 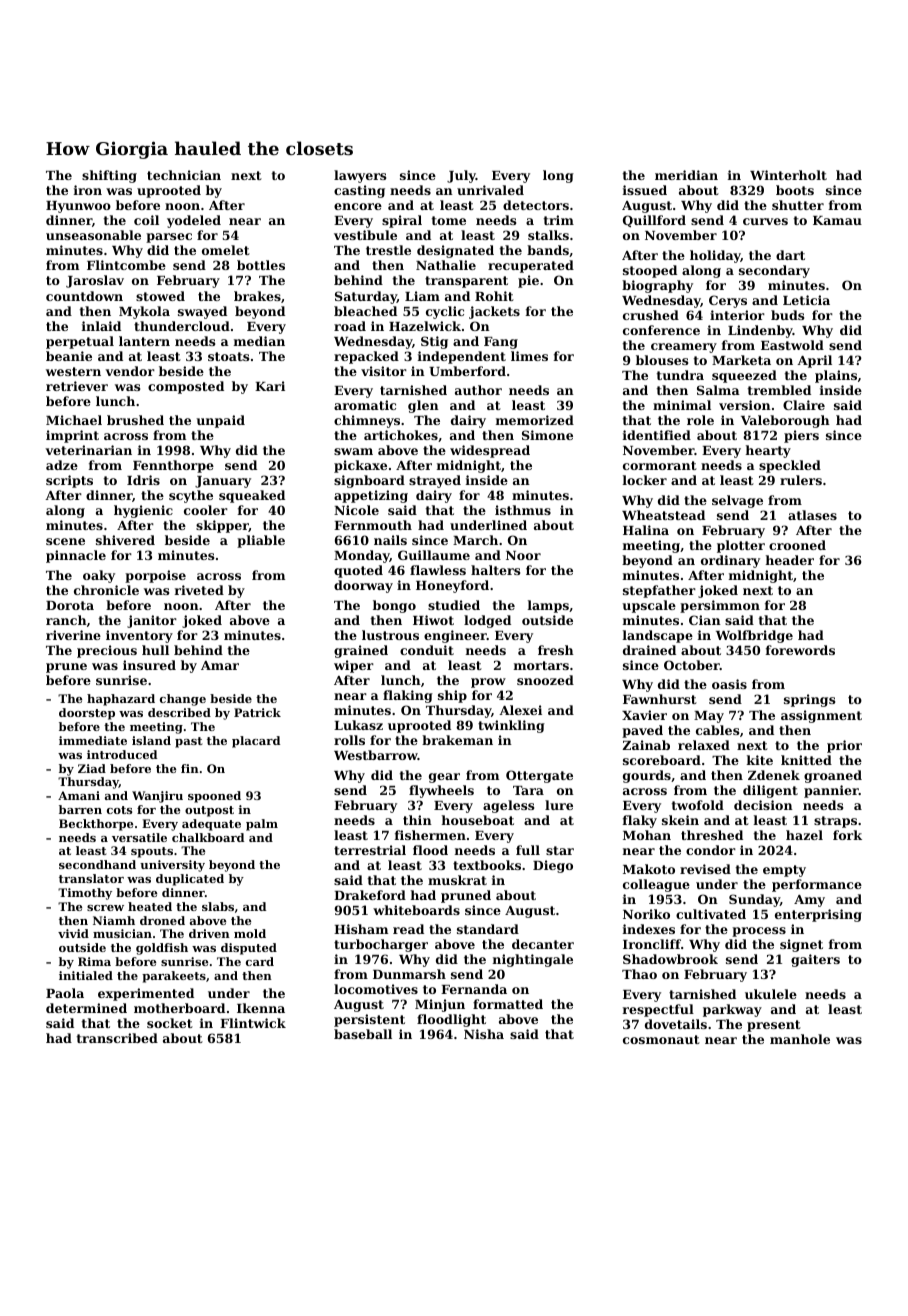 I want to click on Halina, so click(x=646, y=530).
